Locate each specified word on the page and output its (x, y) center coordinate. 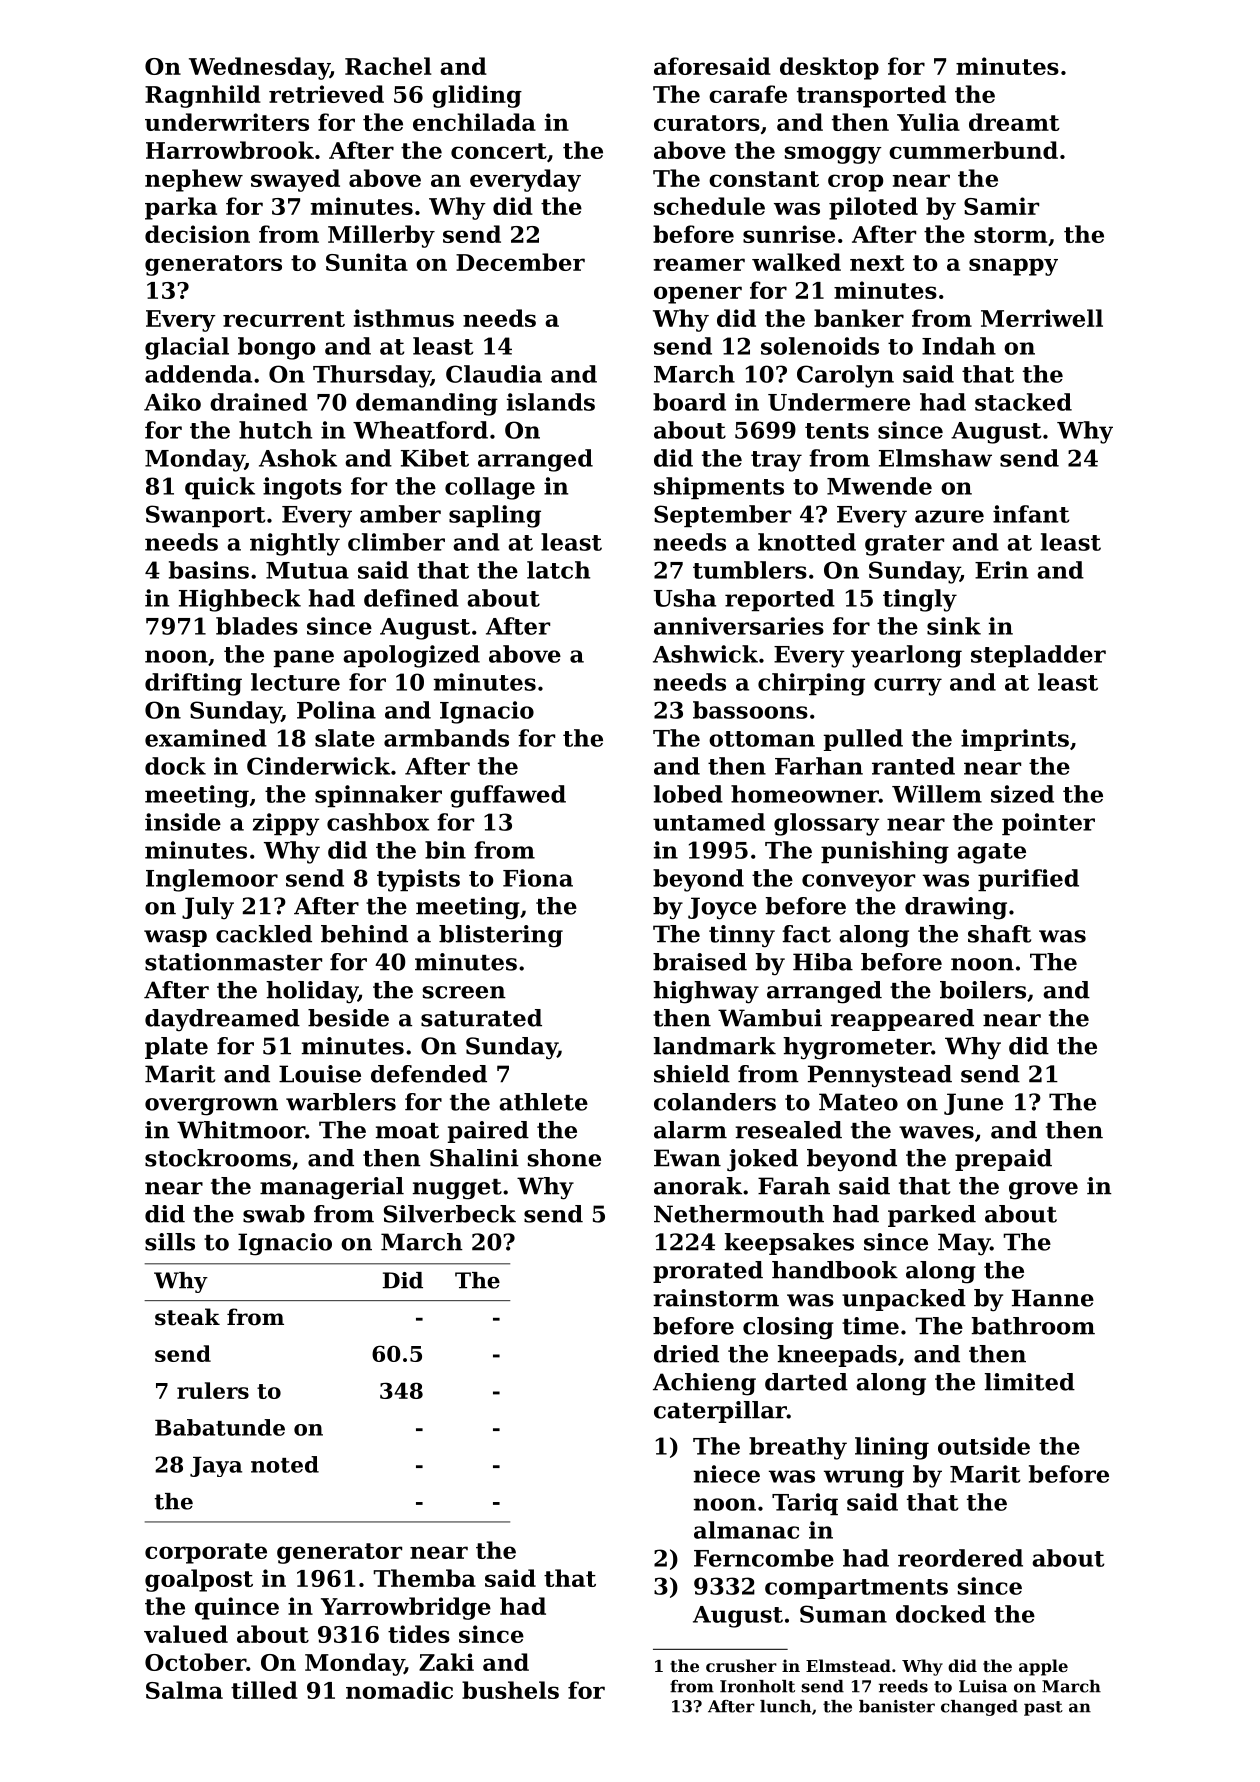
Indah (959, 346)
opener (698, 295)
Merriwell (1042, 318)
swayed (295, 180)
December (520, 262)
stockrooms (218, 1158)
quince (237, 1608)
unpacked (904, 1300)
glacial (187, 348)
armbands (446, 738)
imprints (1015, 740)
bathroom (1033, 1326)
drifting (193, 684)
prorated (708, 1272)
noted (285, 1464)
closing (788, 1328)
